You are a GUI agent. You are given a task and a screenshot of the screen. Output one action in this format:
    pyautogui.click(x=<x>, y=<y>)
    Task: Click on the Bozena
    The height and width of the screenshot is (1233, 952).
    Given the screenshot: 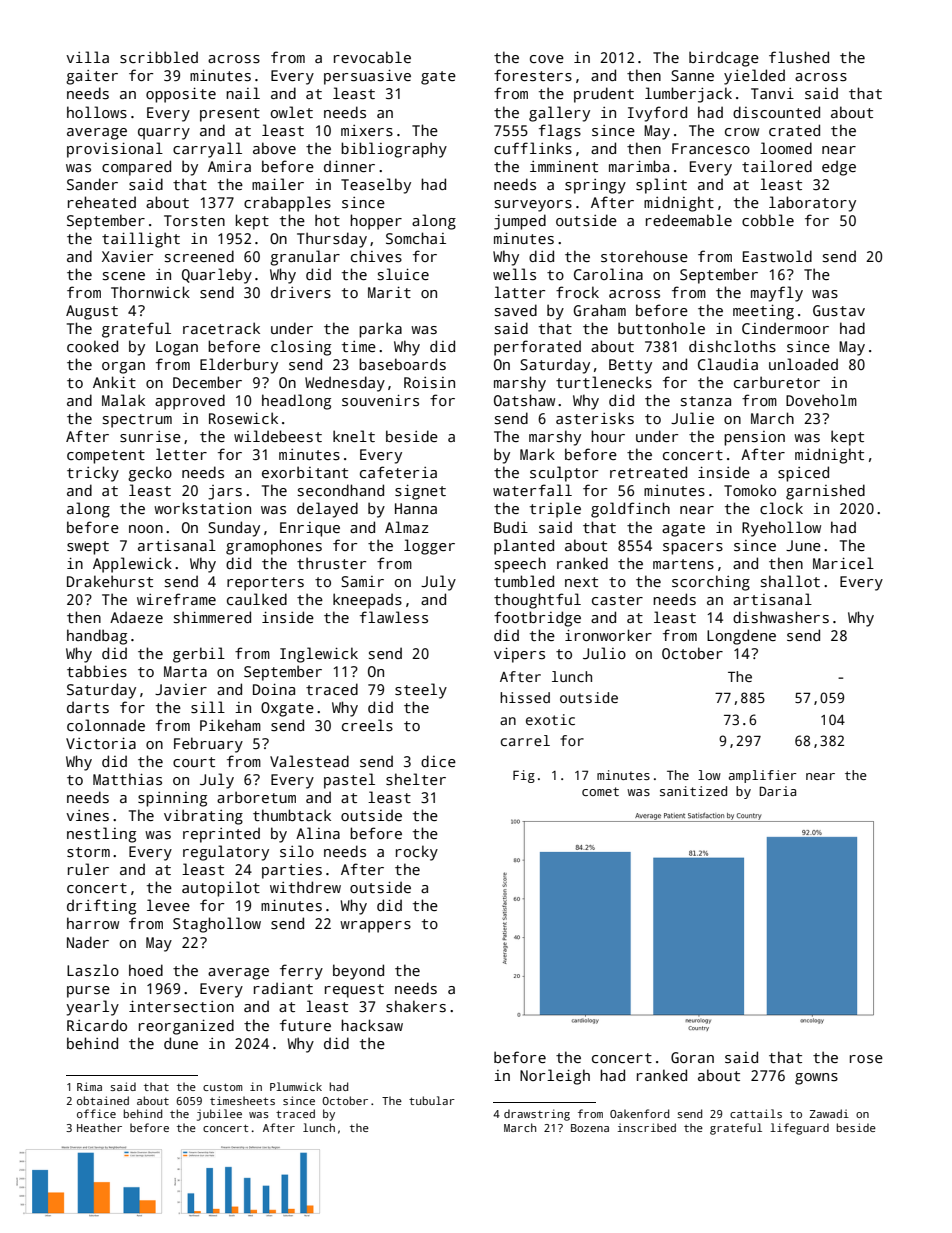 What is the action you would take?
    pyautogui.click(x=590, y=1128)
